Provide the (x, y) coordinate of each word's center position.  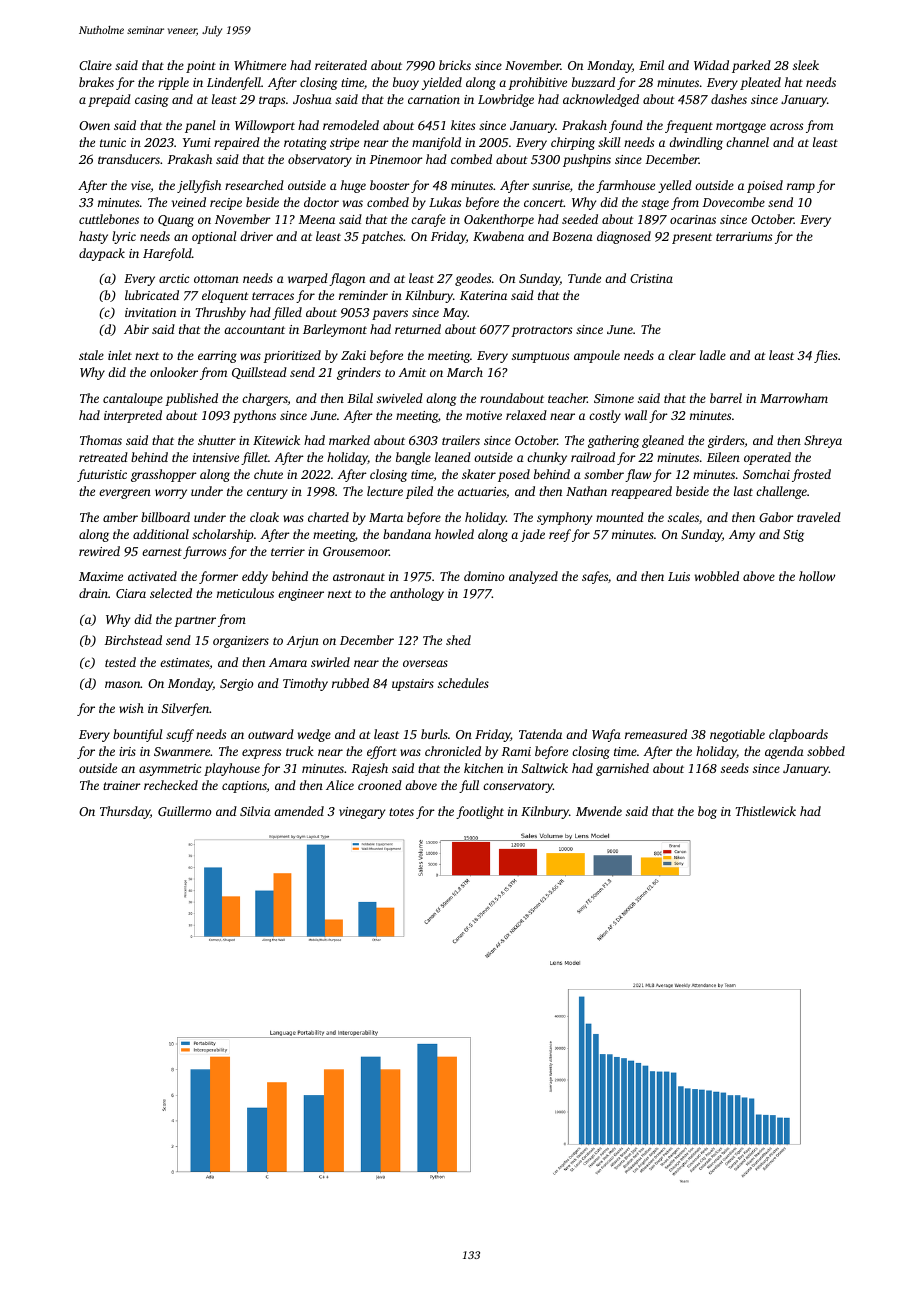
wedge (314, 735)
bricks (455, 65)
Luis (679, 576)
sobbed (826, 751)
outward (271, 734)
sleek (806, 65)
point (201, 67)
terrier (288, 551)
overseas (425, 663)
